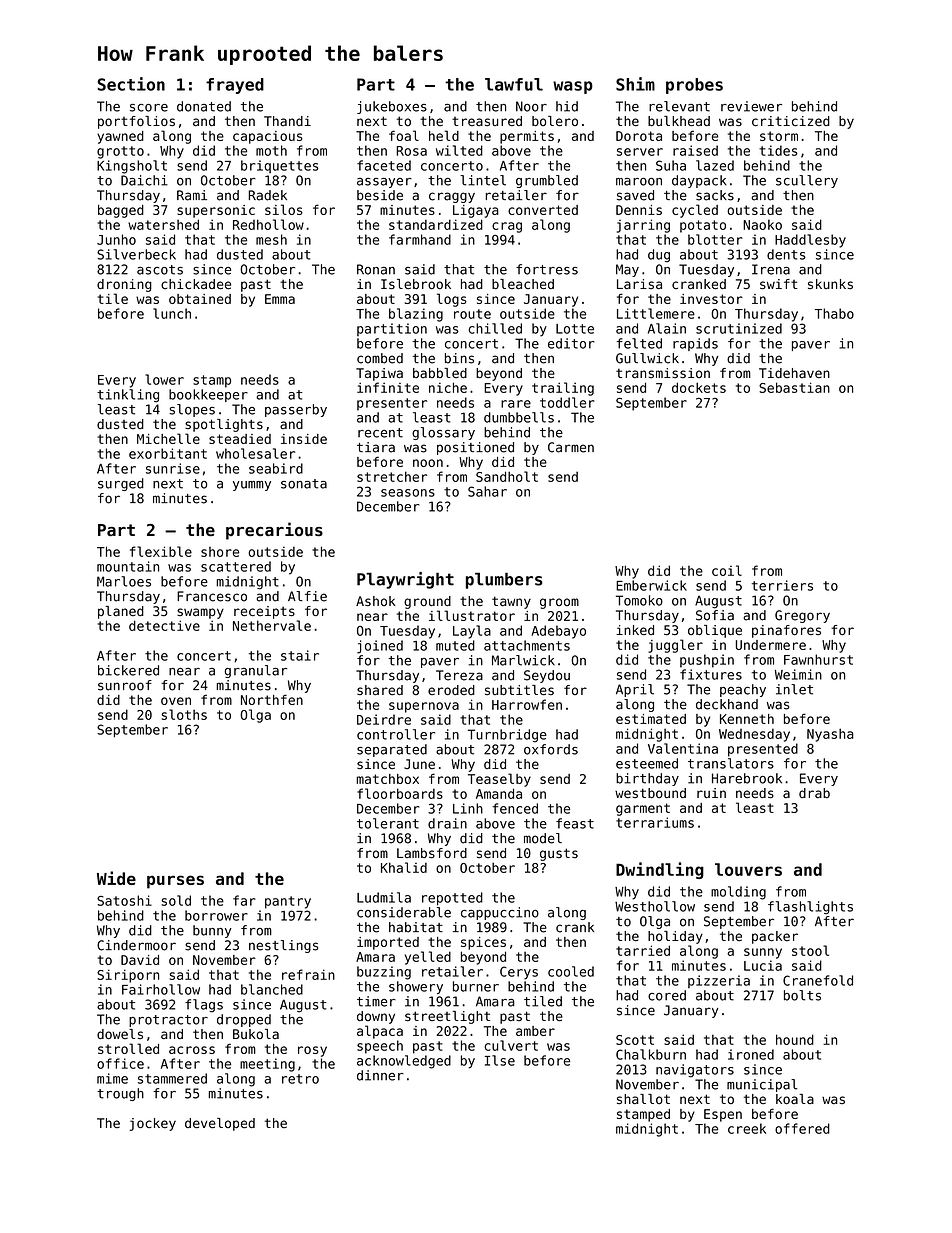 The image size is (952, 1233). What do you see at coordinates (172, 1078) in the page?
I see `stammered` at bounding box center [172, 1078].
